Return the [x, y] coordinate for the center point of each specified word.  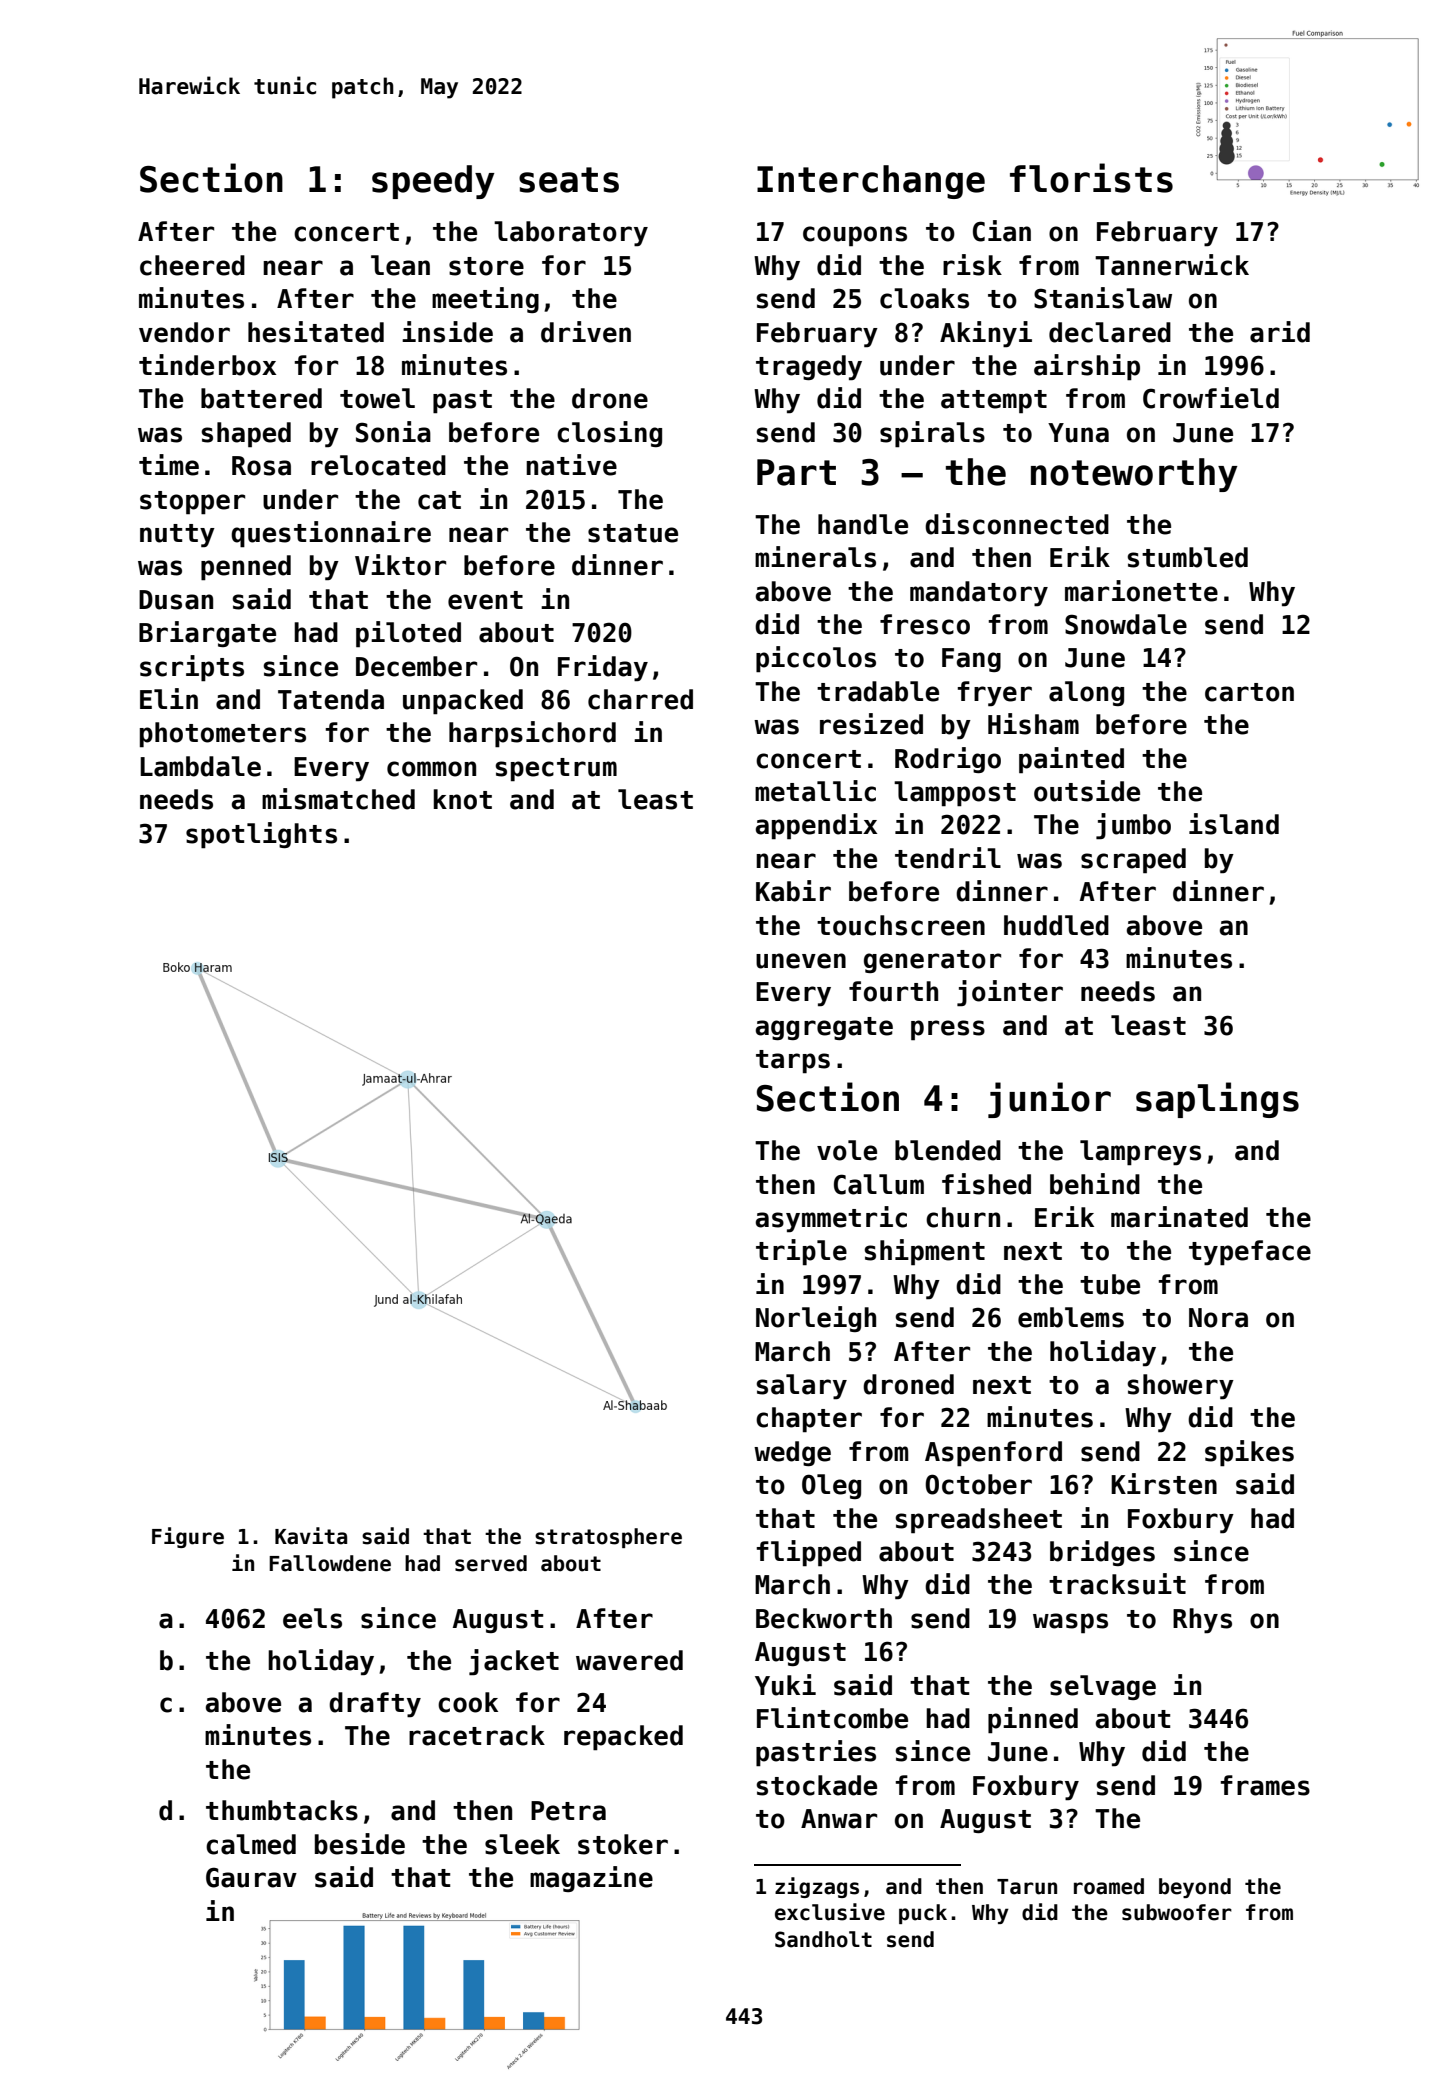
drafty [375, 1705]
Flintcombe [832, 1718]
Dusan [176, 600]
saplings [1217, 1100]
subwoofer [1177, 1912]
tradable [878, 691]
